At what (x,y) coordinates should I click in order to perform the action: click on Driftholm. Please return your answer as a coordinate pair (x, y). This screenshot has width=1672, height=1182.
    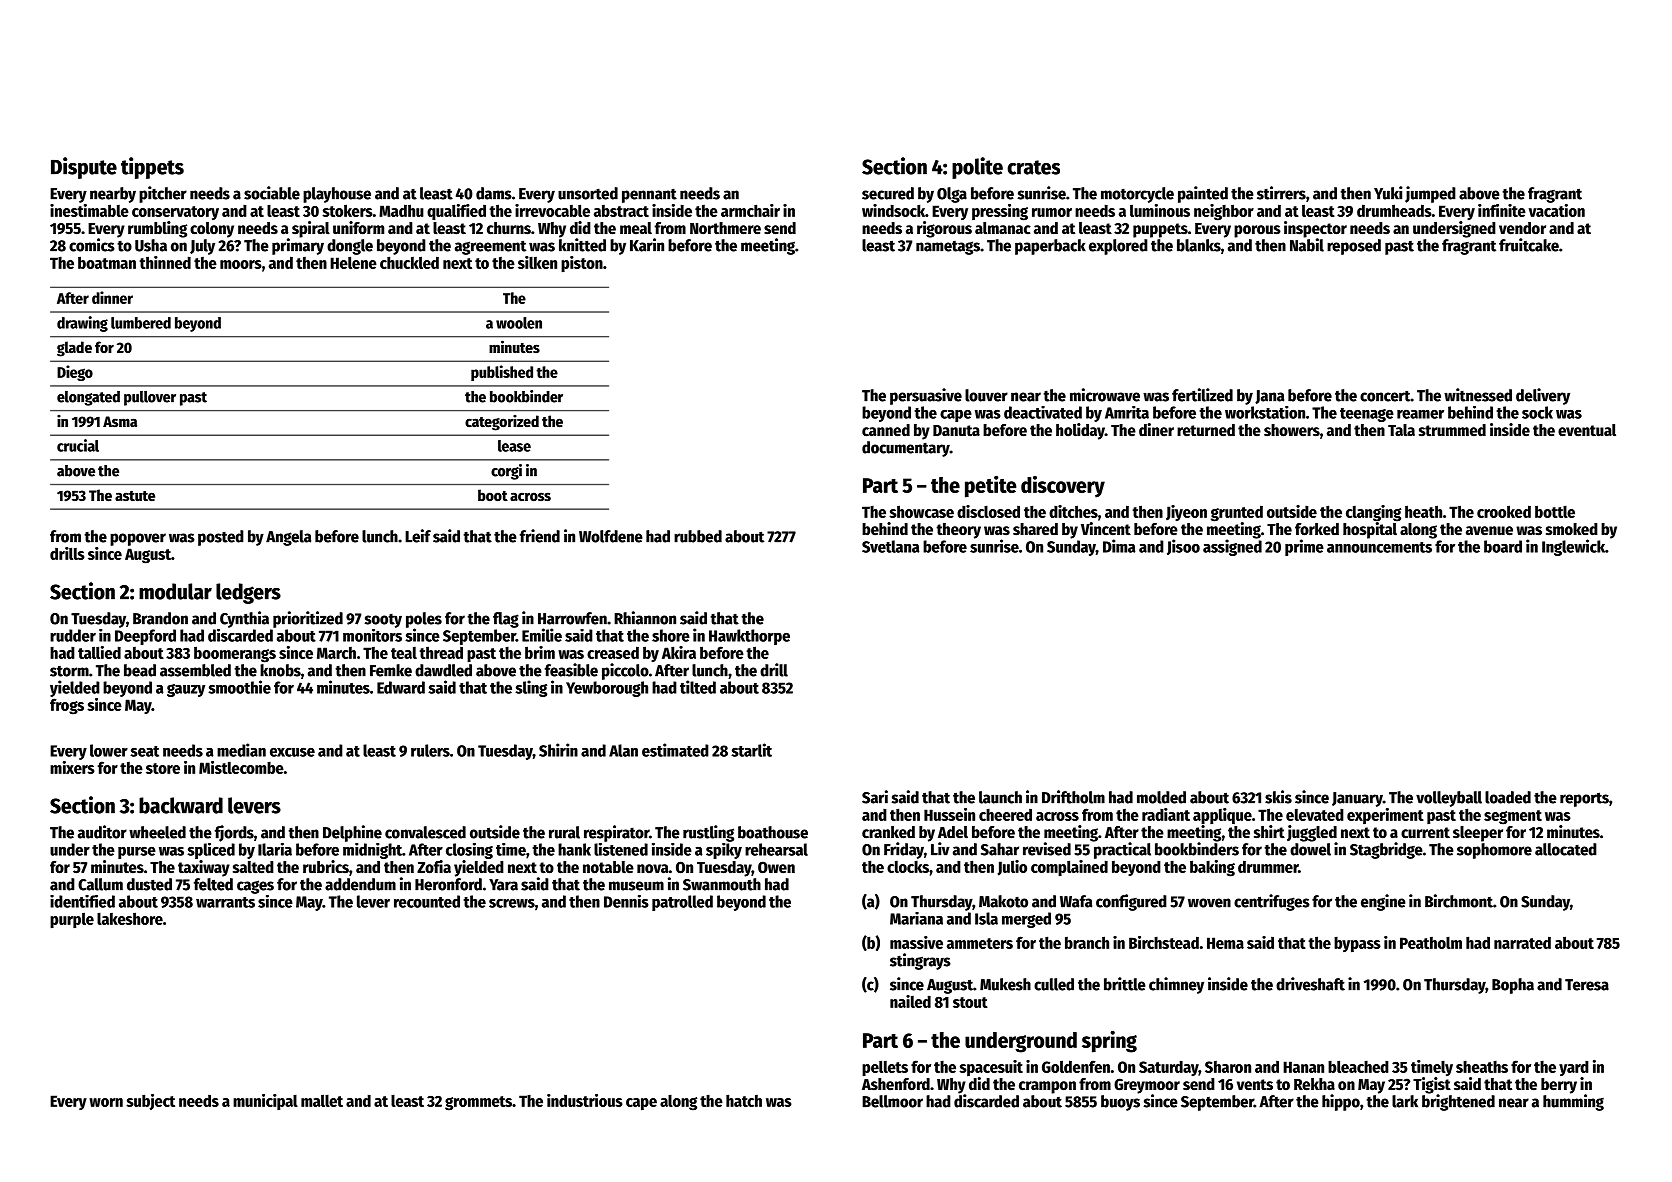
    Looking at the image, I should click on (1073, 797).
